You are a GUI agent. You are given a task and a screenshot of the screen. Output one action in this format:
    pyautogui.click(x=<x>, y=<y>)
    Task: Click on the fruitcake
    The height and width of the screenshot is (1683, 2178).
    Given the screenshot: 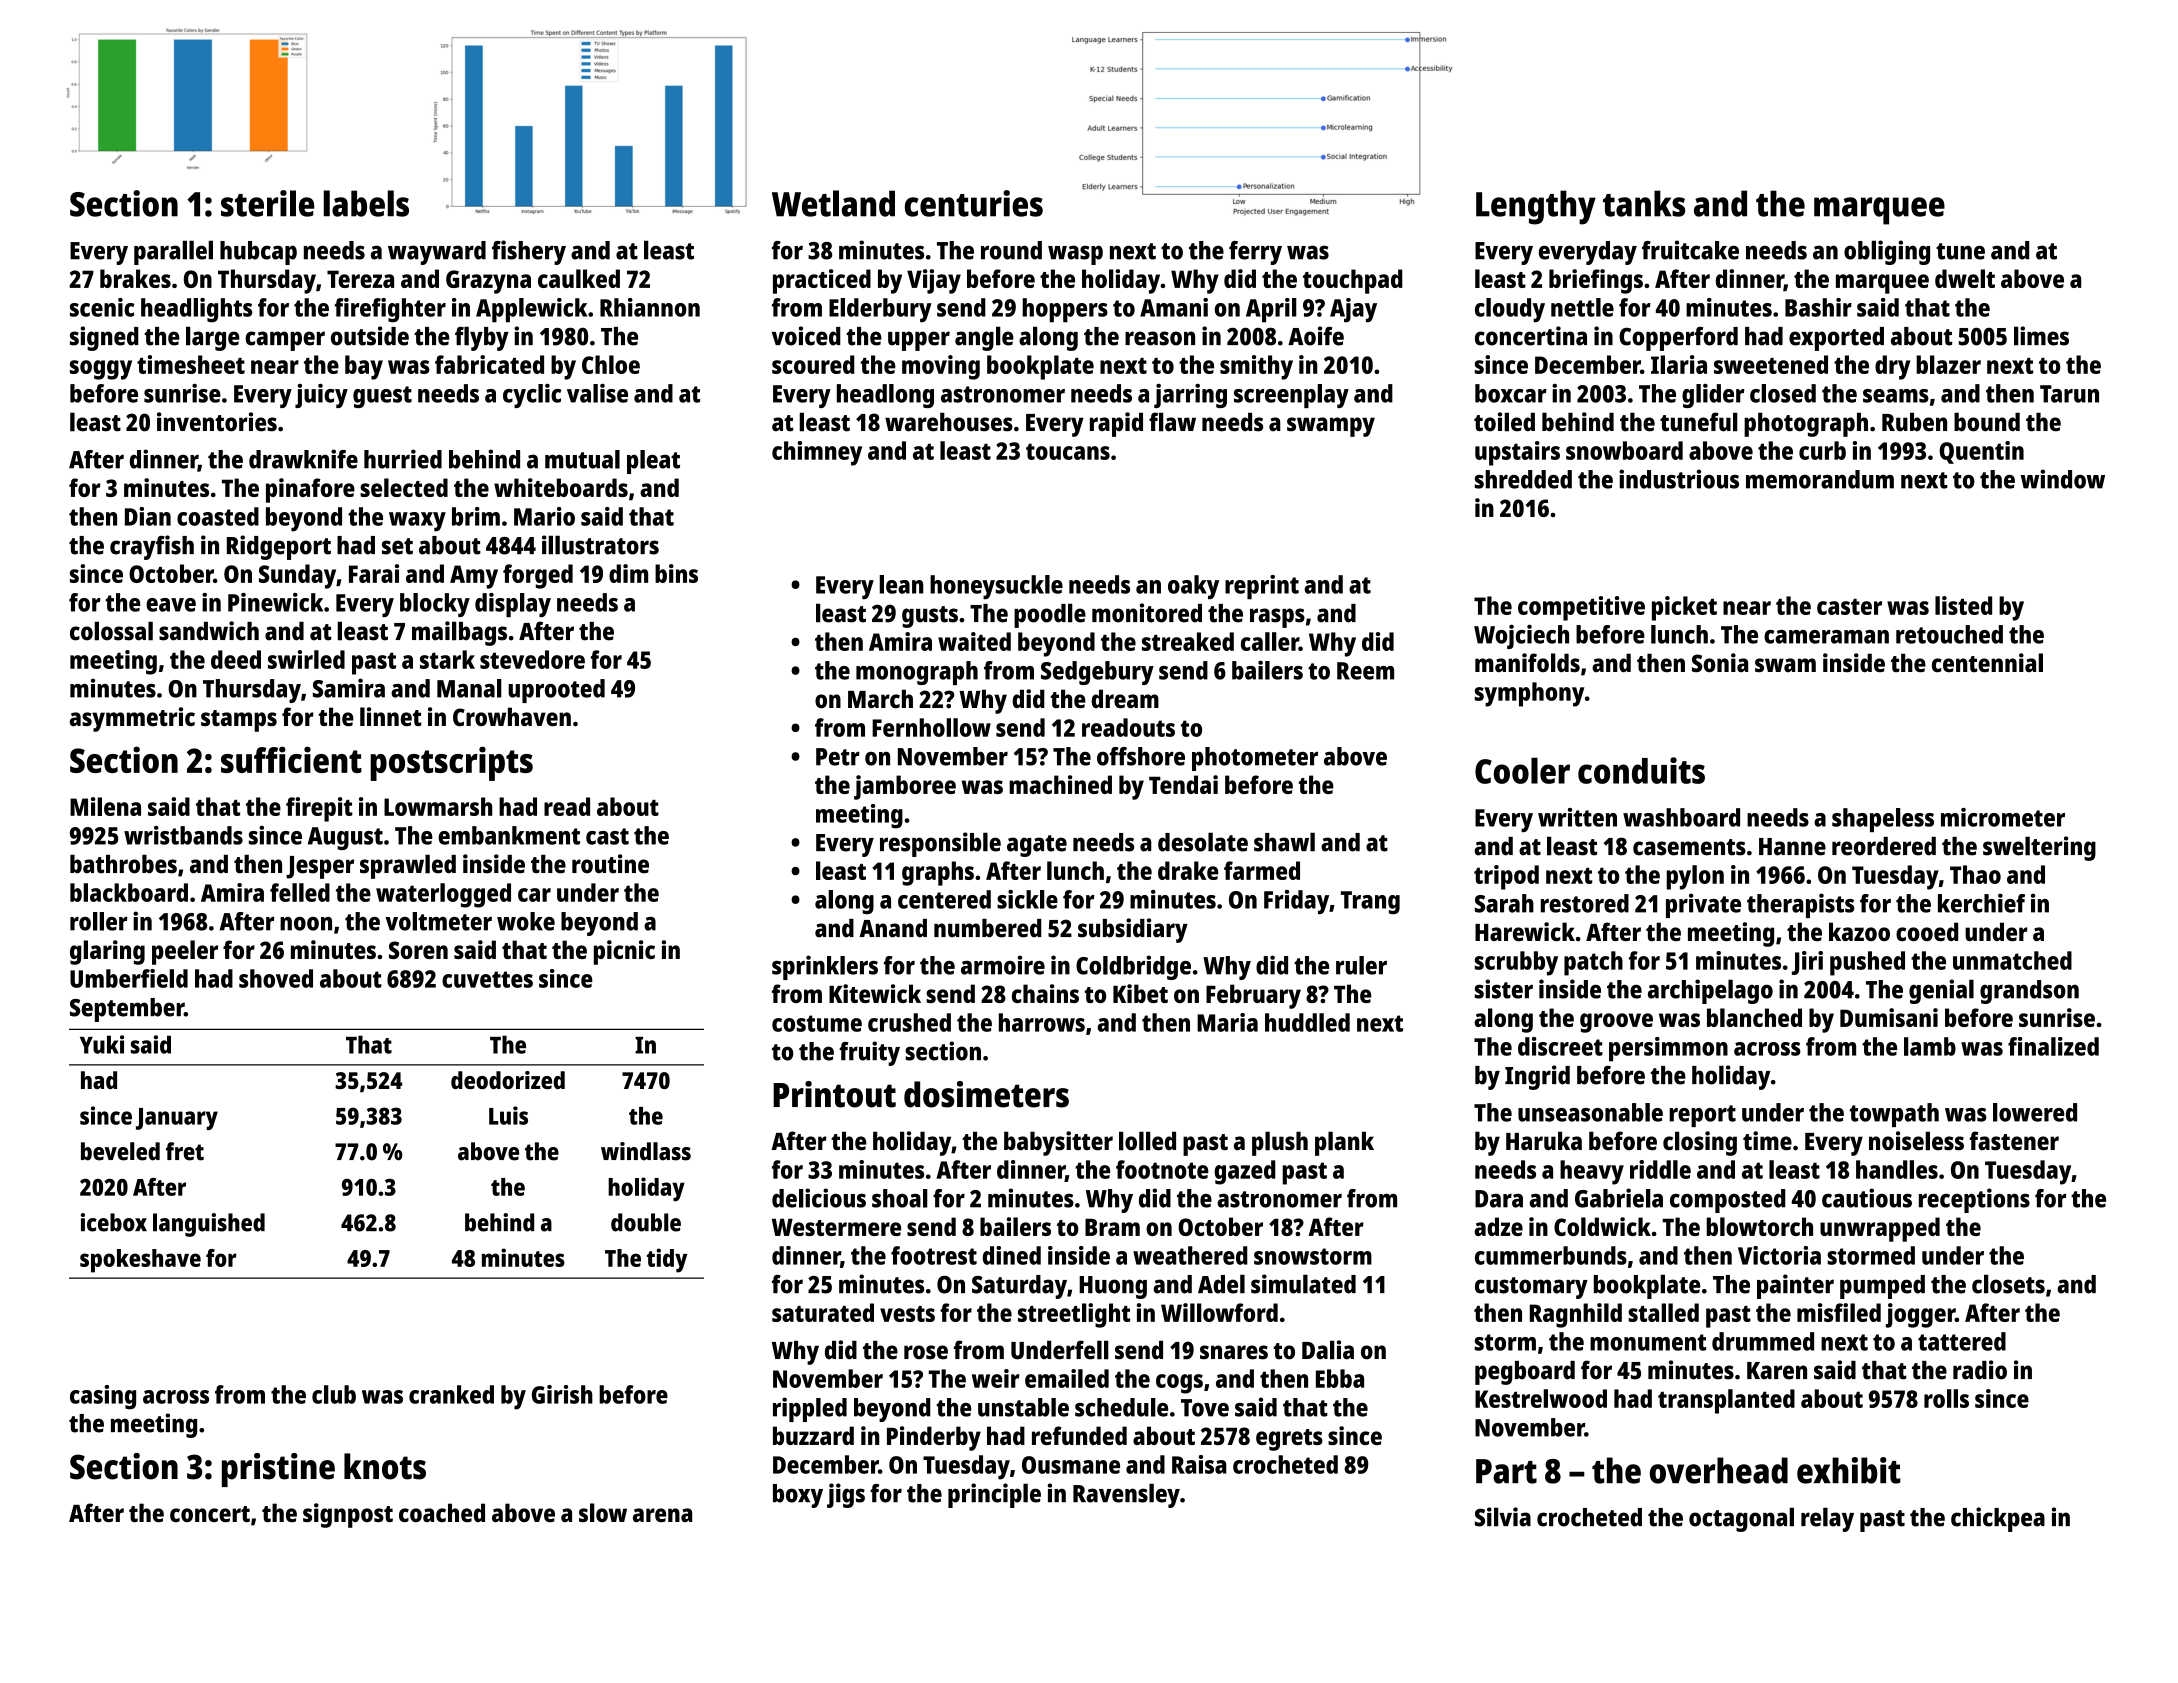 What is the action you would take?
    pyautogui.click(x=1690, y=250)
